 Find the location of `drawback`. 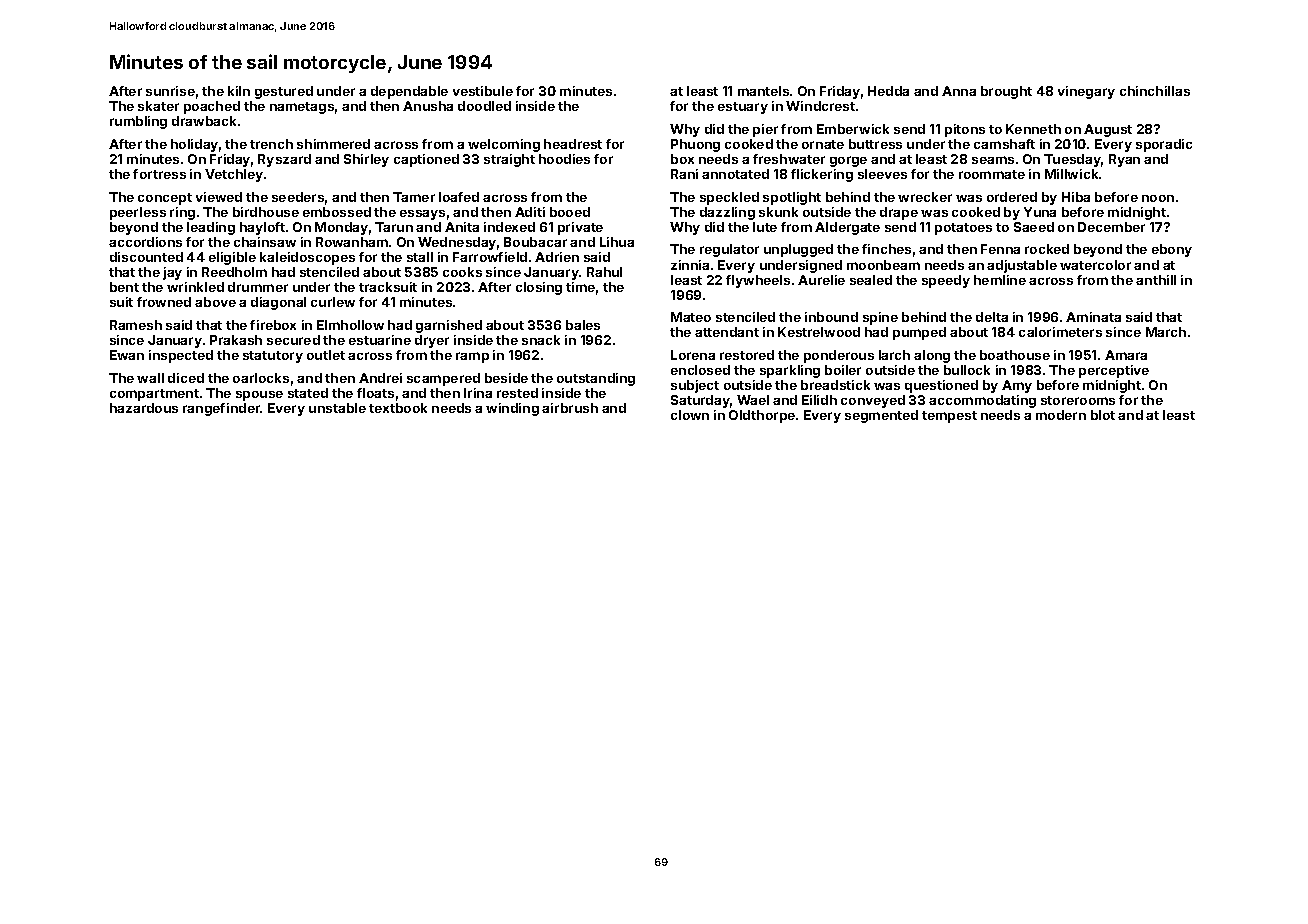

drawback is located at coordinates (204, 121).
